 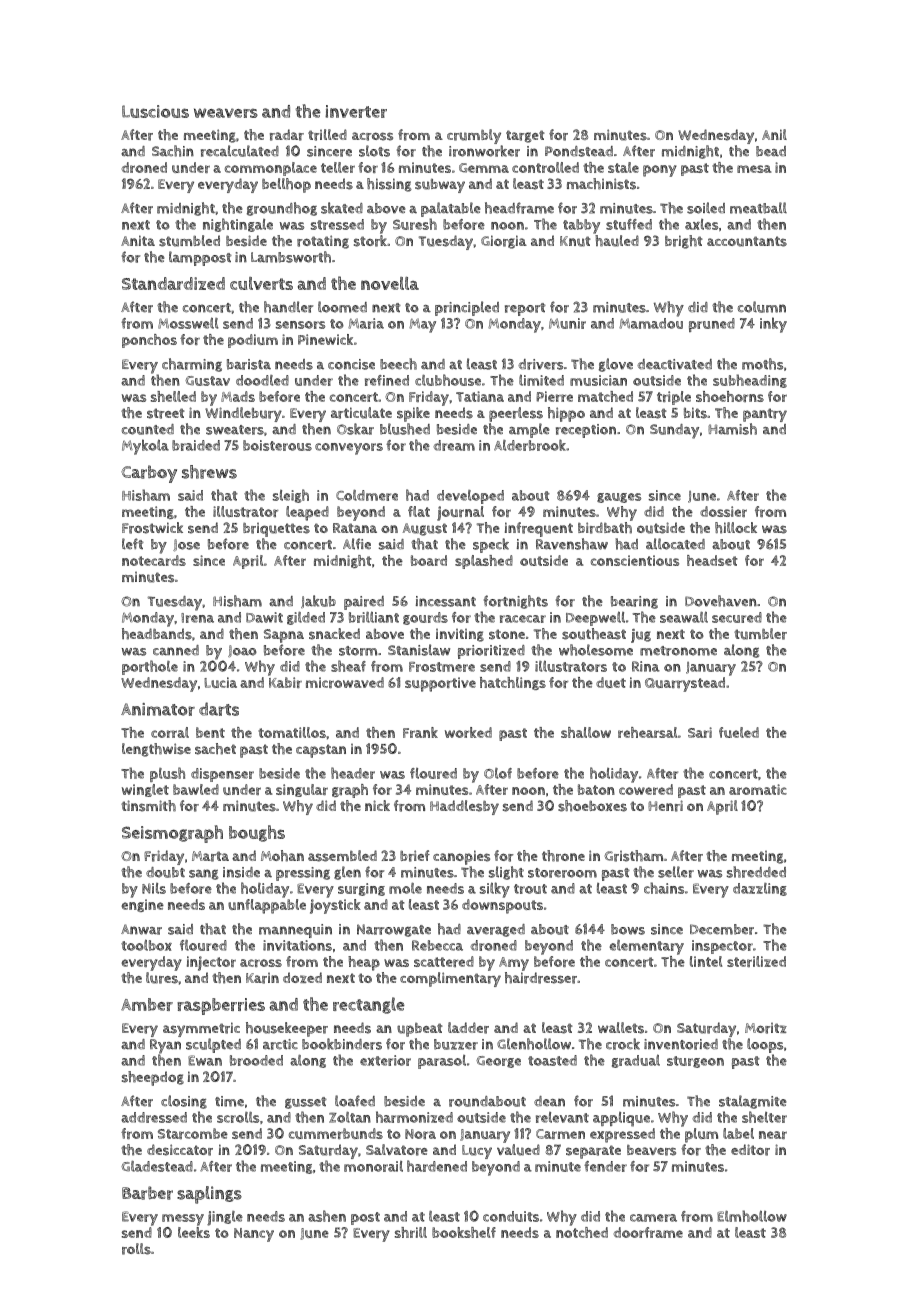 I want to click on weavers, so click(x=226, y=113).
